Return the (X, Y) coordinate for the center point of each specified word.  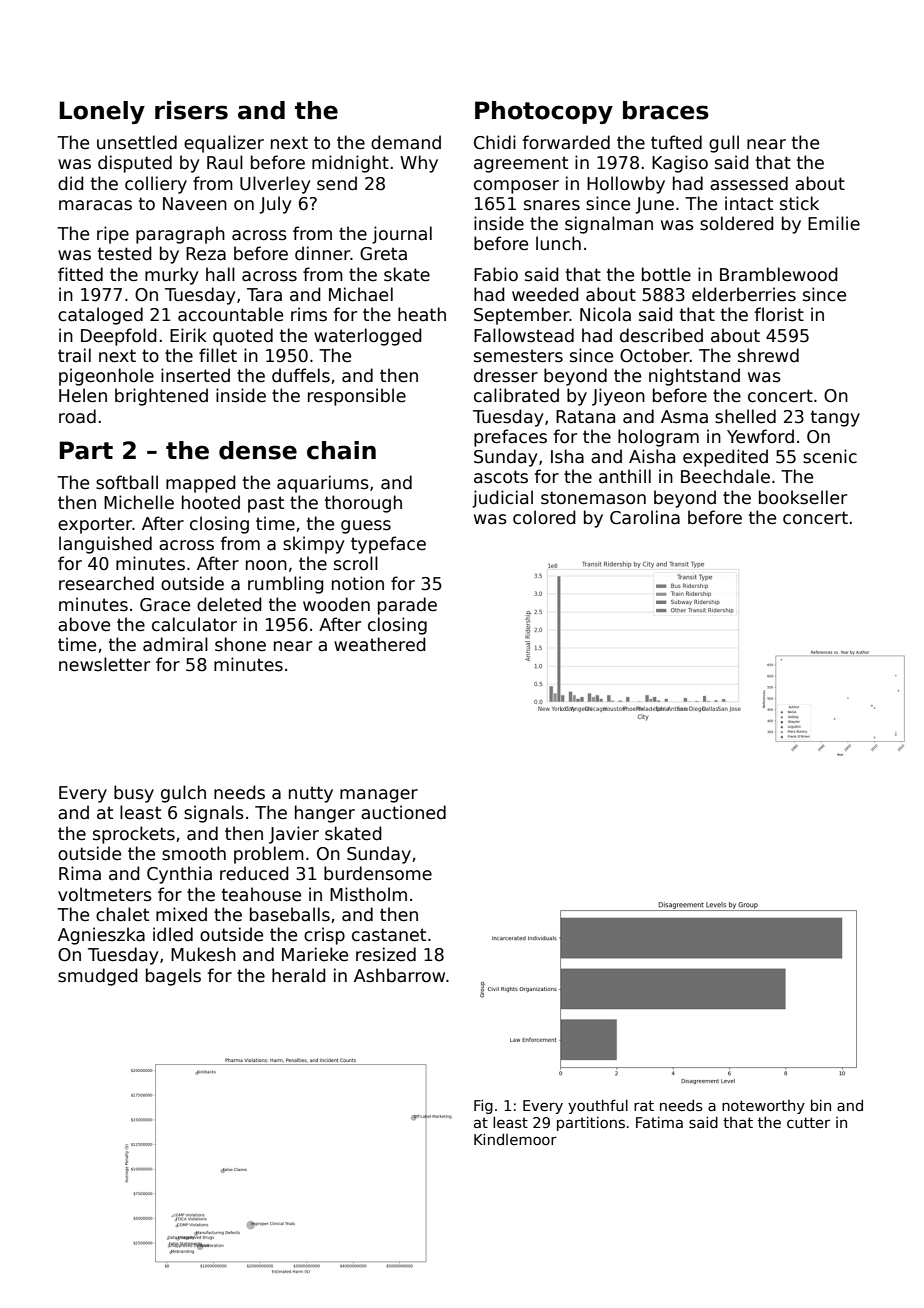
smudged (98, 977)
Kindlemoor (515, 1139)
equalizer (224, 144)
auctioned (403, 812)
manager (379, 796)
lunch (558, 243)
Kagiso (680, 164)
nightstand (694, 377)
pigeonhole (106, 377)
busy (134, 794)
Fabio (496, 274)
